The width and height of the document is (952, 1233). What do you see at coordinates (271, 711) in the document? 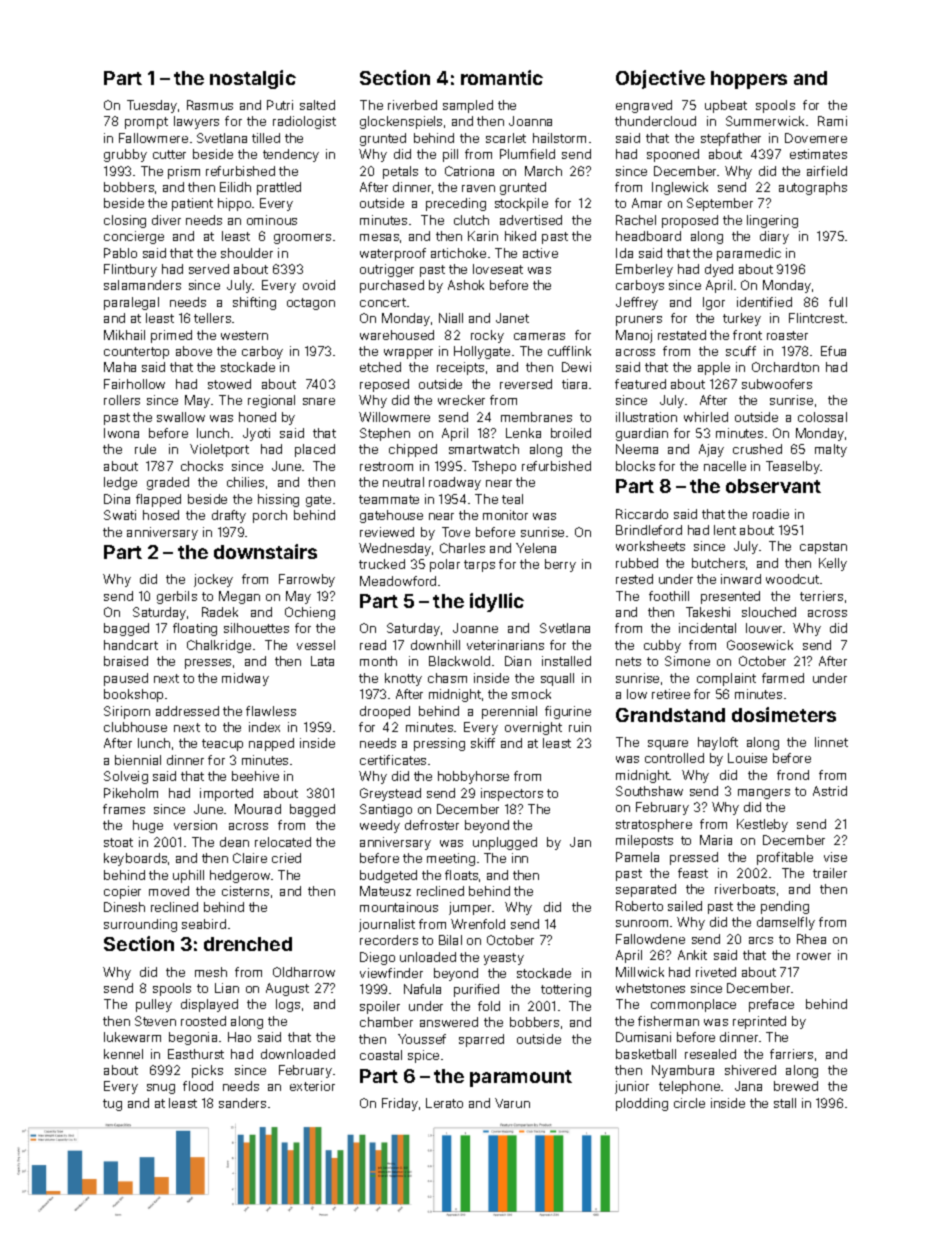
I see `flawless` at bounding box center [271, 711].
